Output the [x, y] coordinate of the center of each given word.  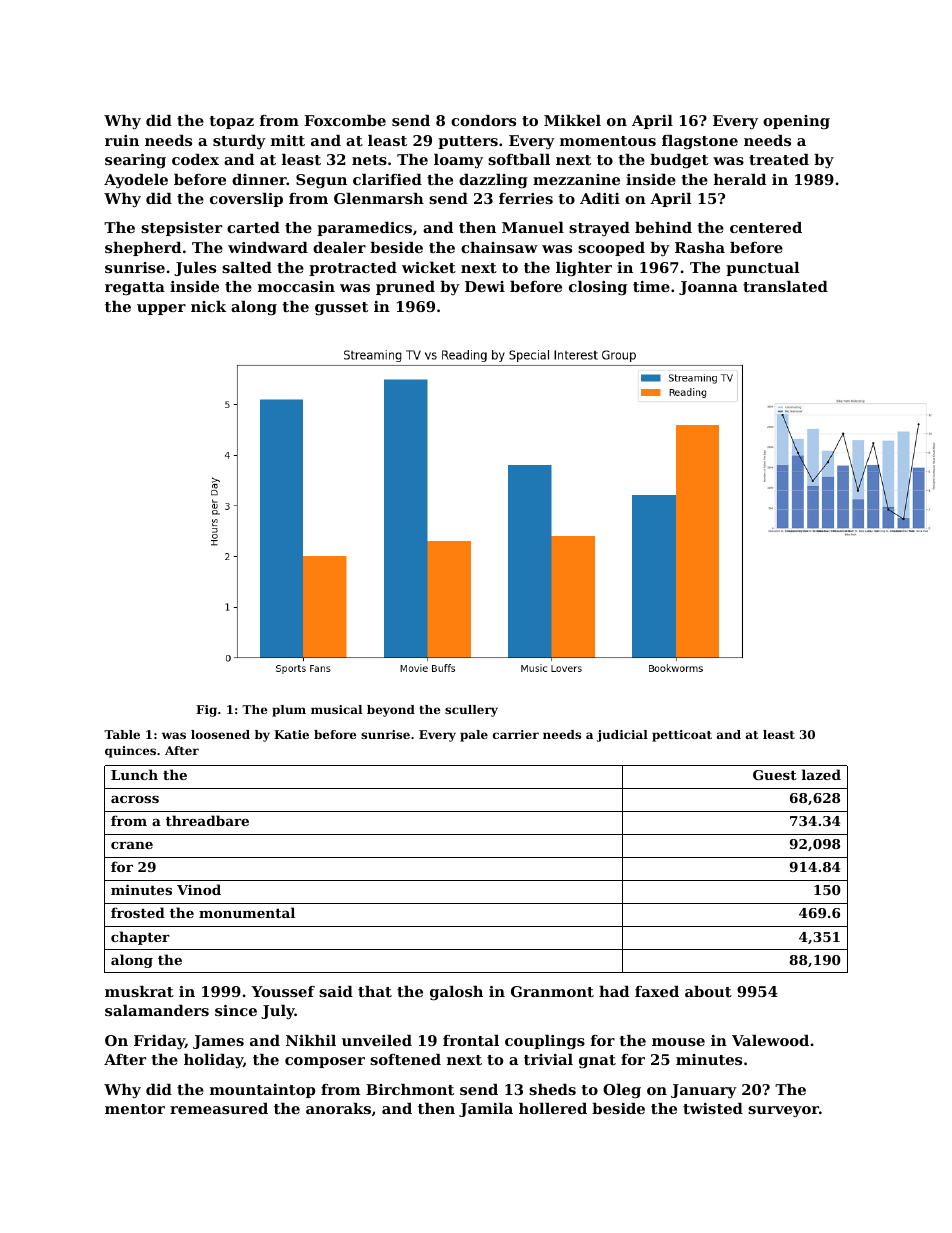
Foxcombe [345, 120]
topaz [231, 122]
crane [132, 845]
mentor [135, 1109]
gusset [341, 309]
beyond [391, 711]
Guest [775, 775]
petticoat [682, 736]
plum [289, 711]
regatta [135, 288]
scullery [471, 711]
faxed [657, 991]
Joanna [708, 288]
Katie [291, 734]
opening [796, 122]
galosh [456, 993]
